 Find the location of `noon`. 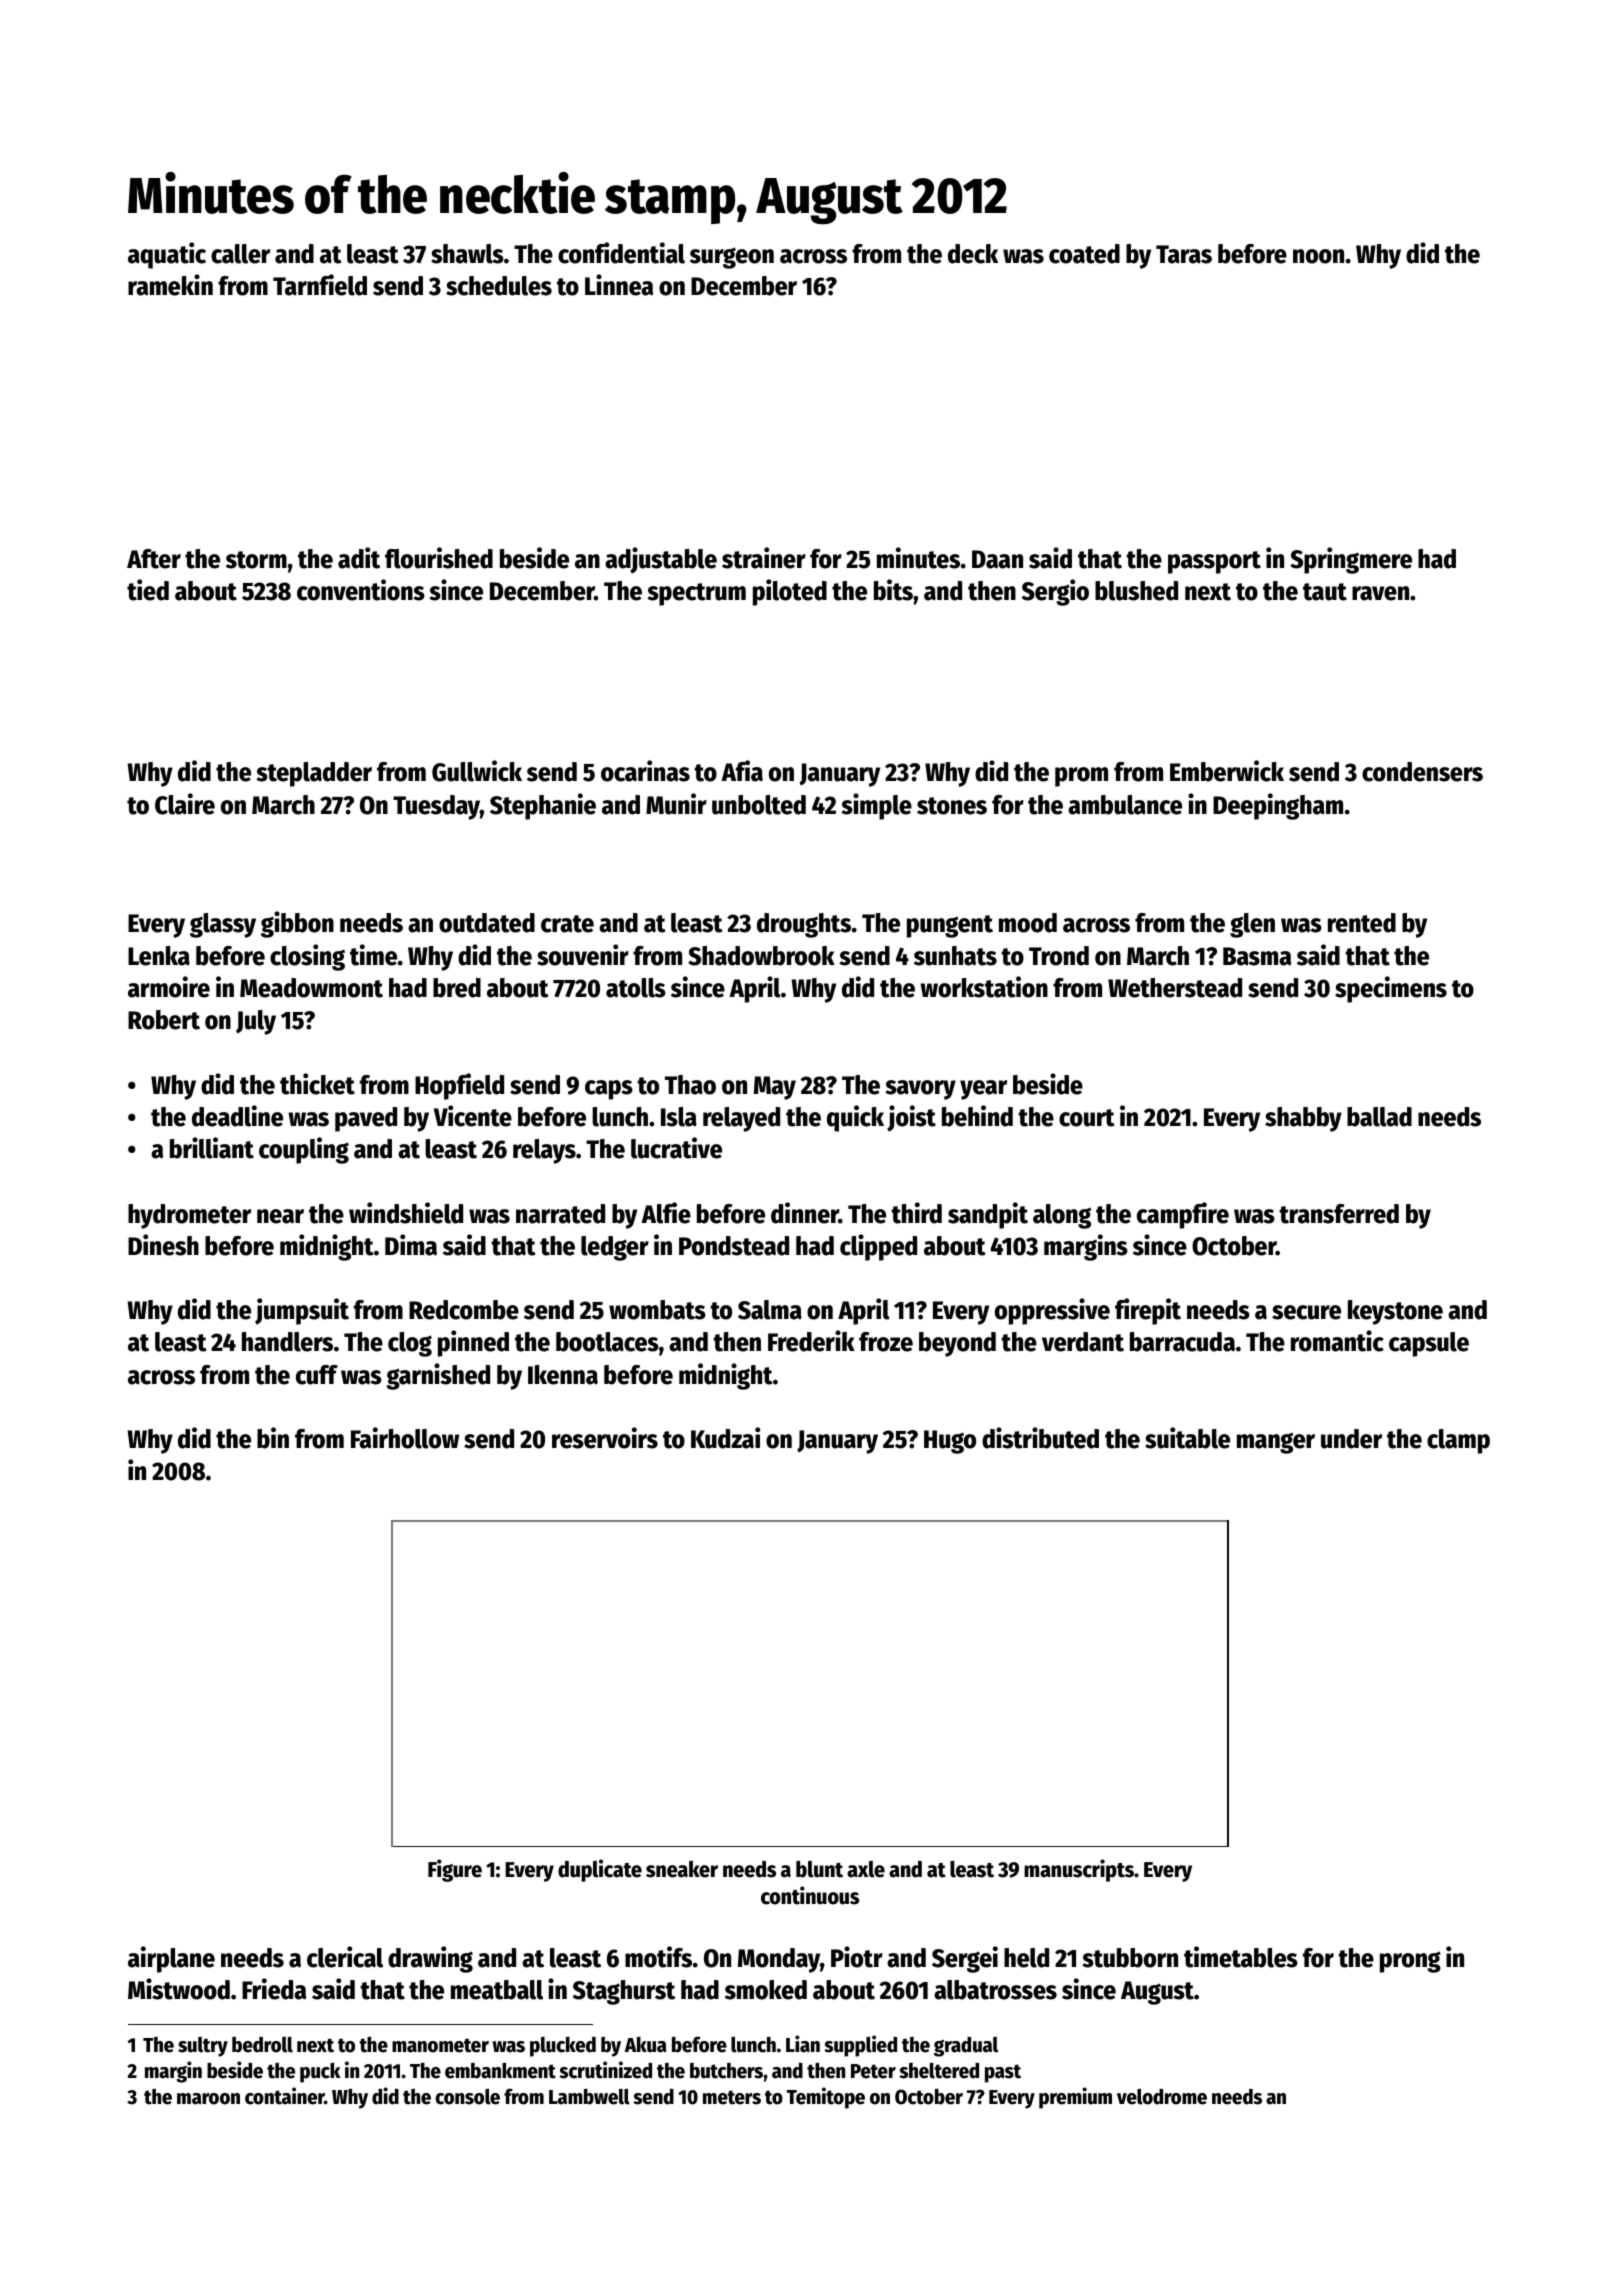

noon is located at coordinates (1318, 256).
